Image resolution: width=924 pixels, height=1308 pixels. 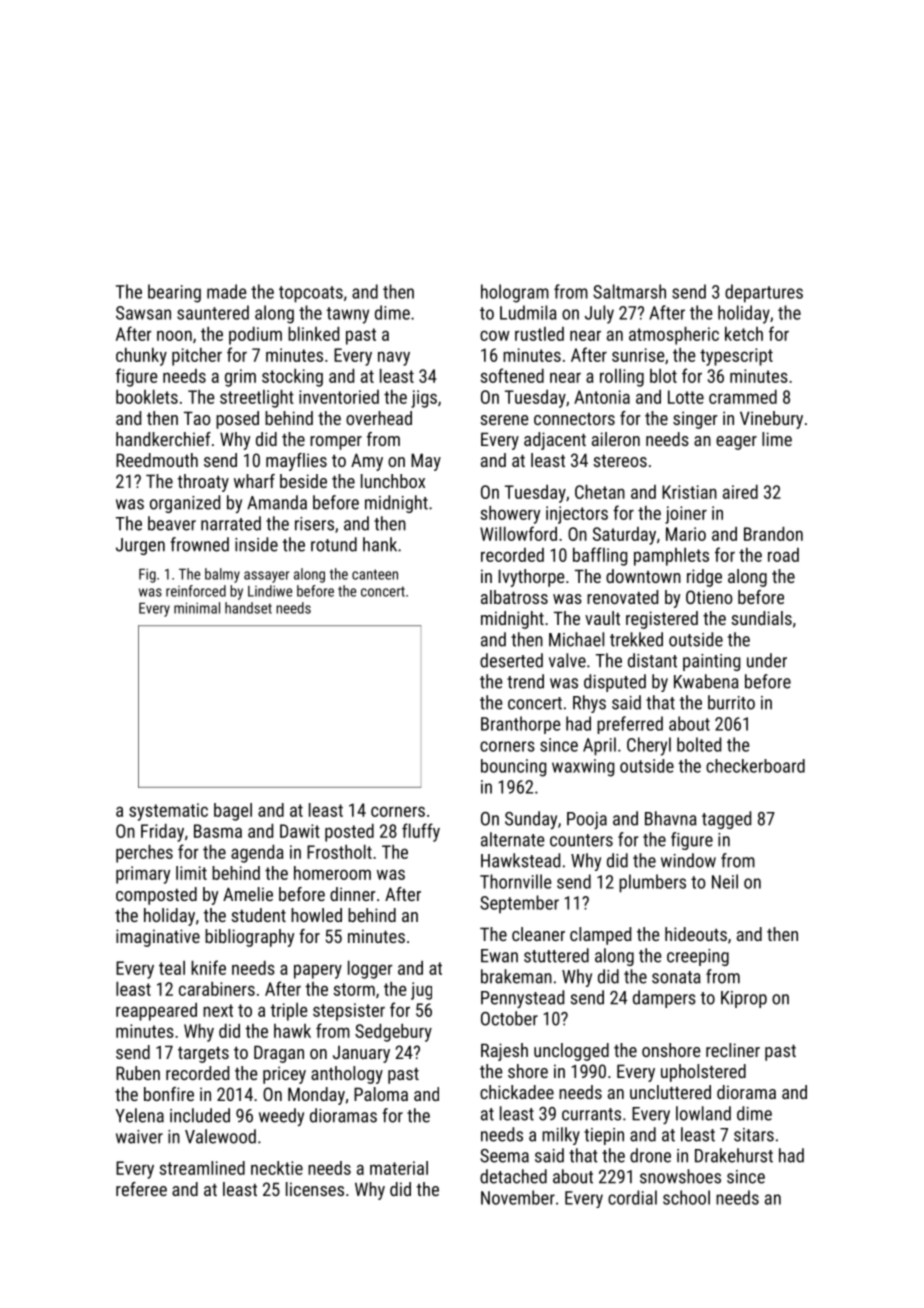 I want to click on Paloma, so click(x=381, y=1094).
